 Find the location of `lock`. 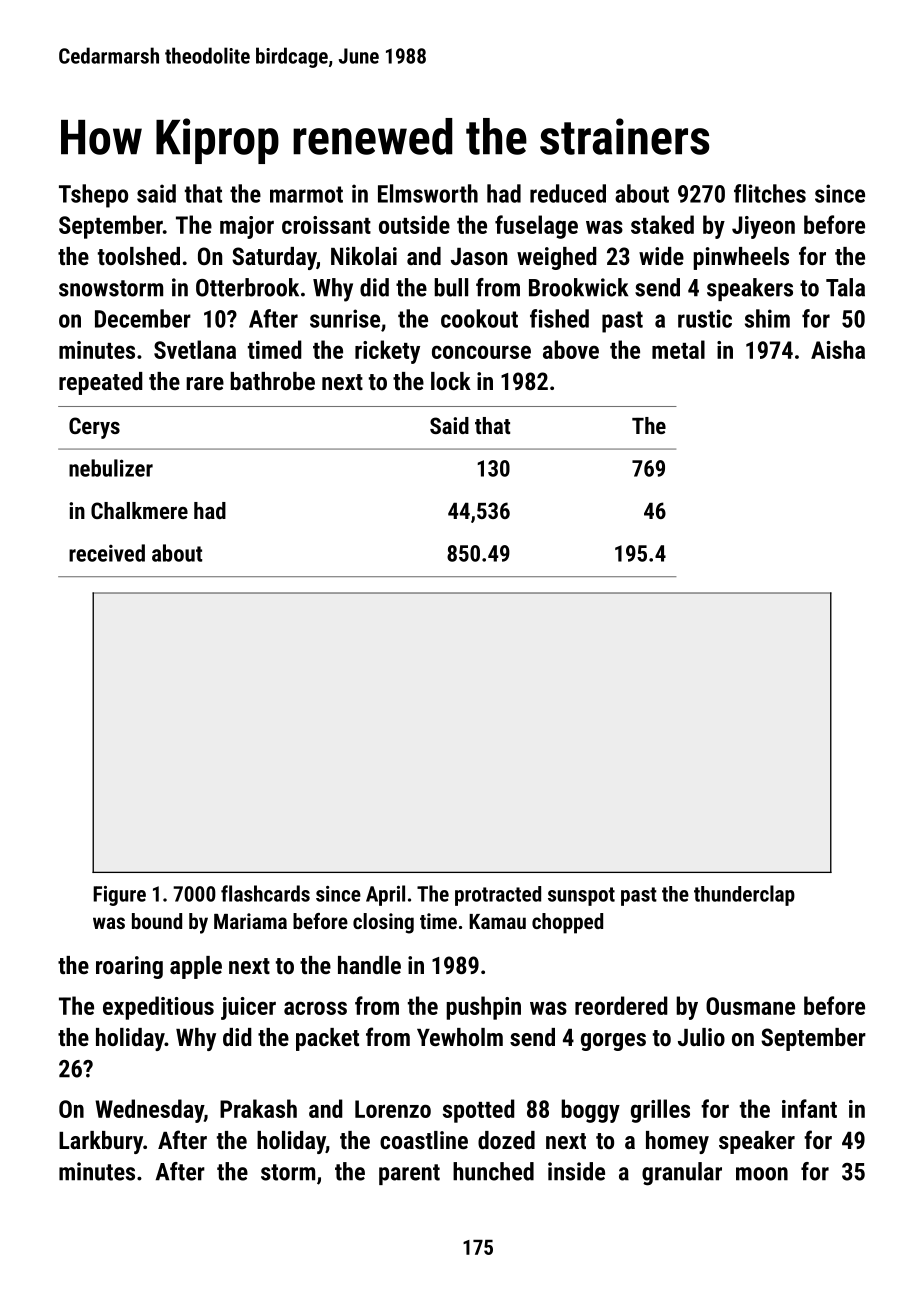

lock is located at coordinates (451, 381).
